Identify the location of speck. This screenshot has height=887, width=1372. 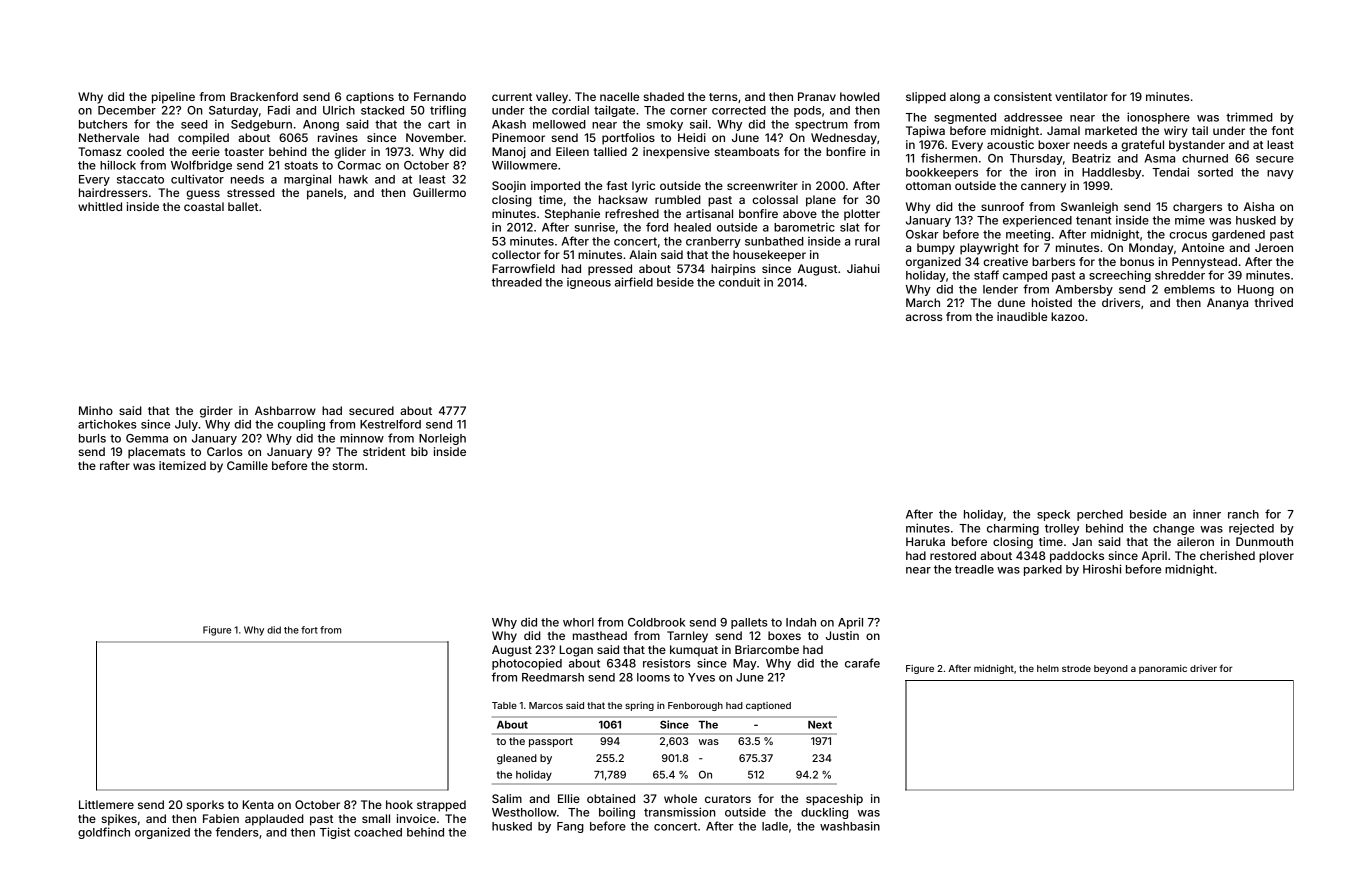
(1053, 515).
